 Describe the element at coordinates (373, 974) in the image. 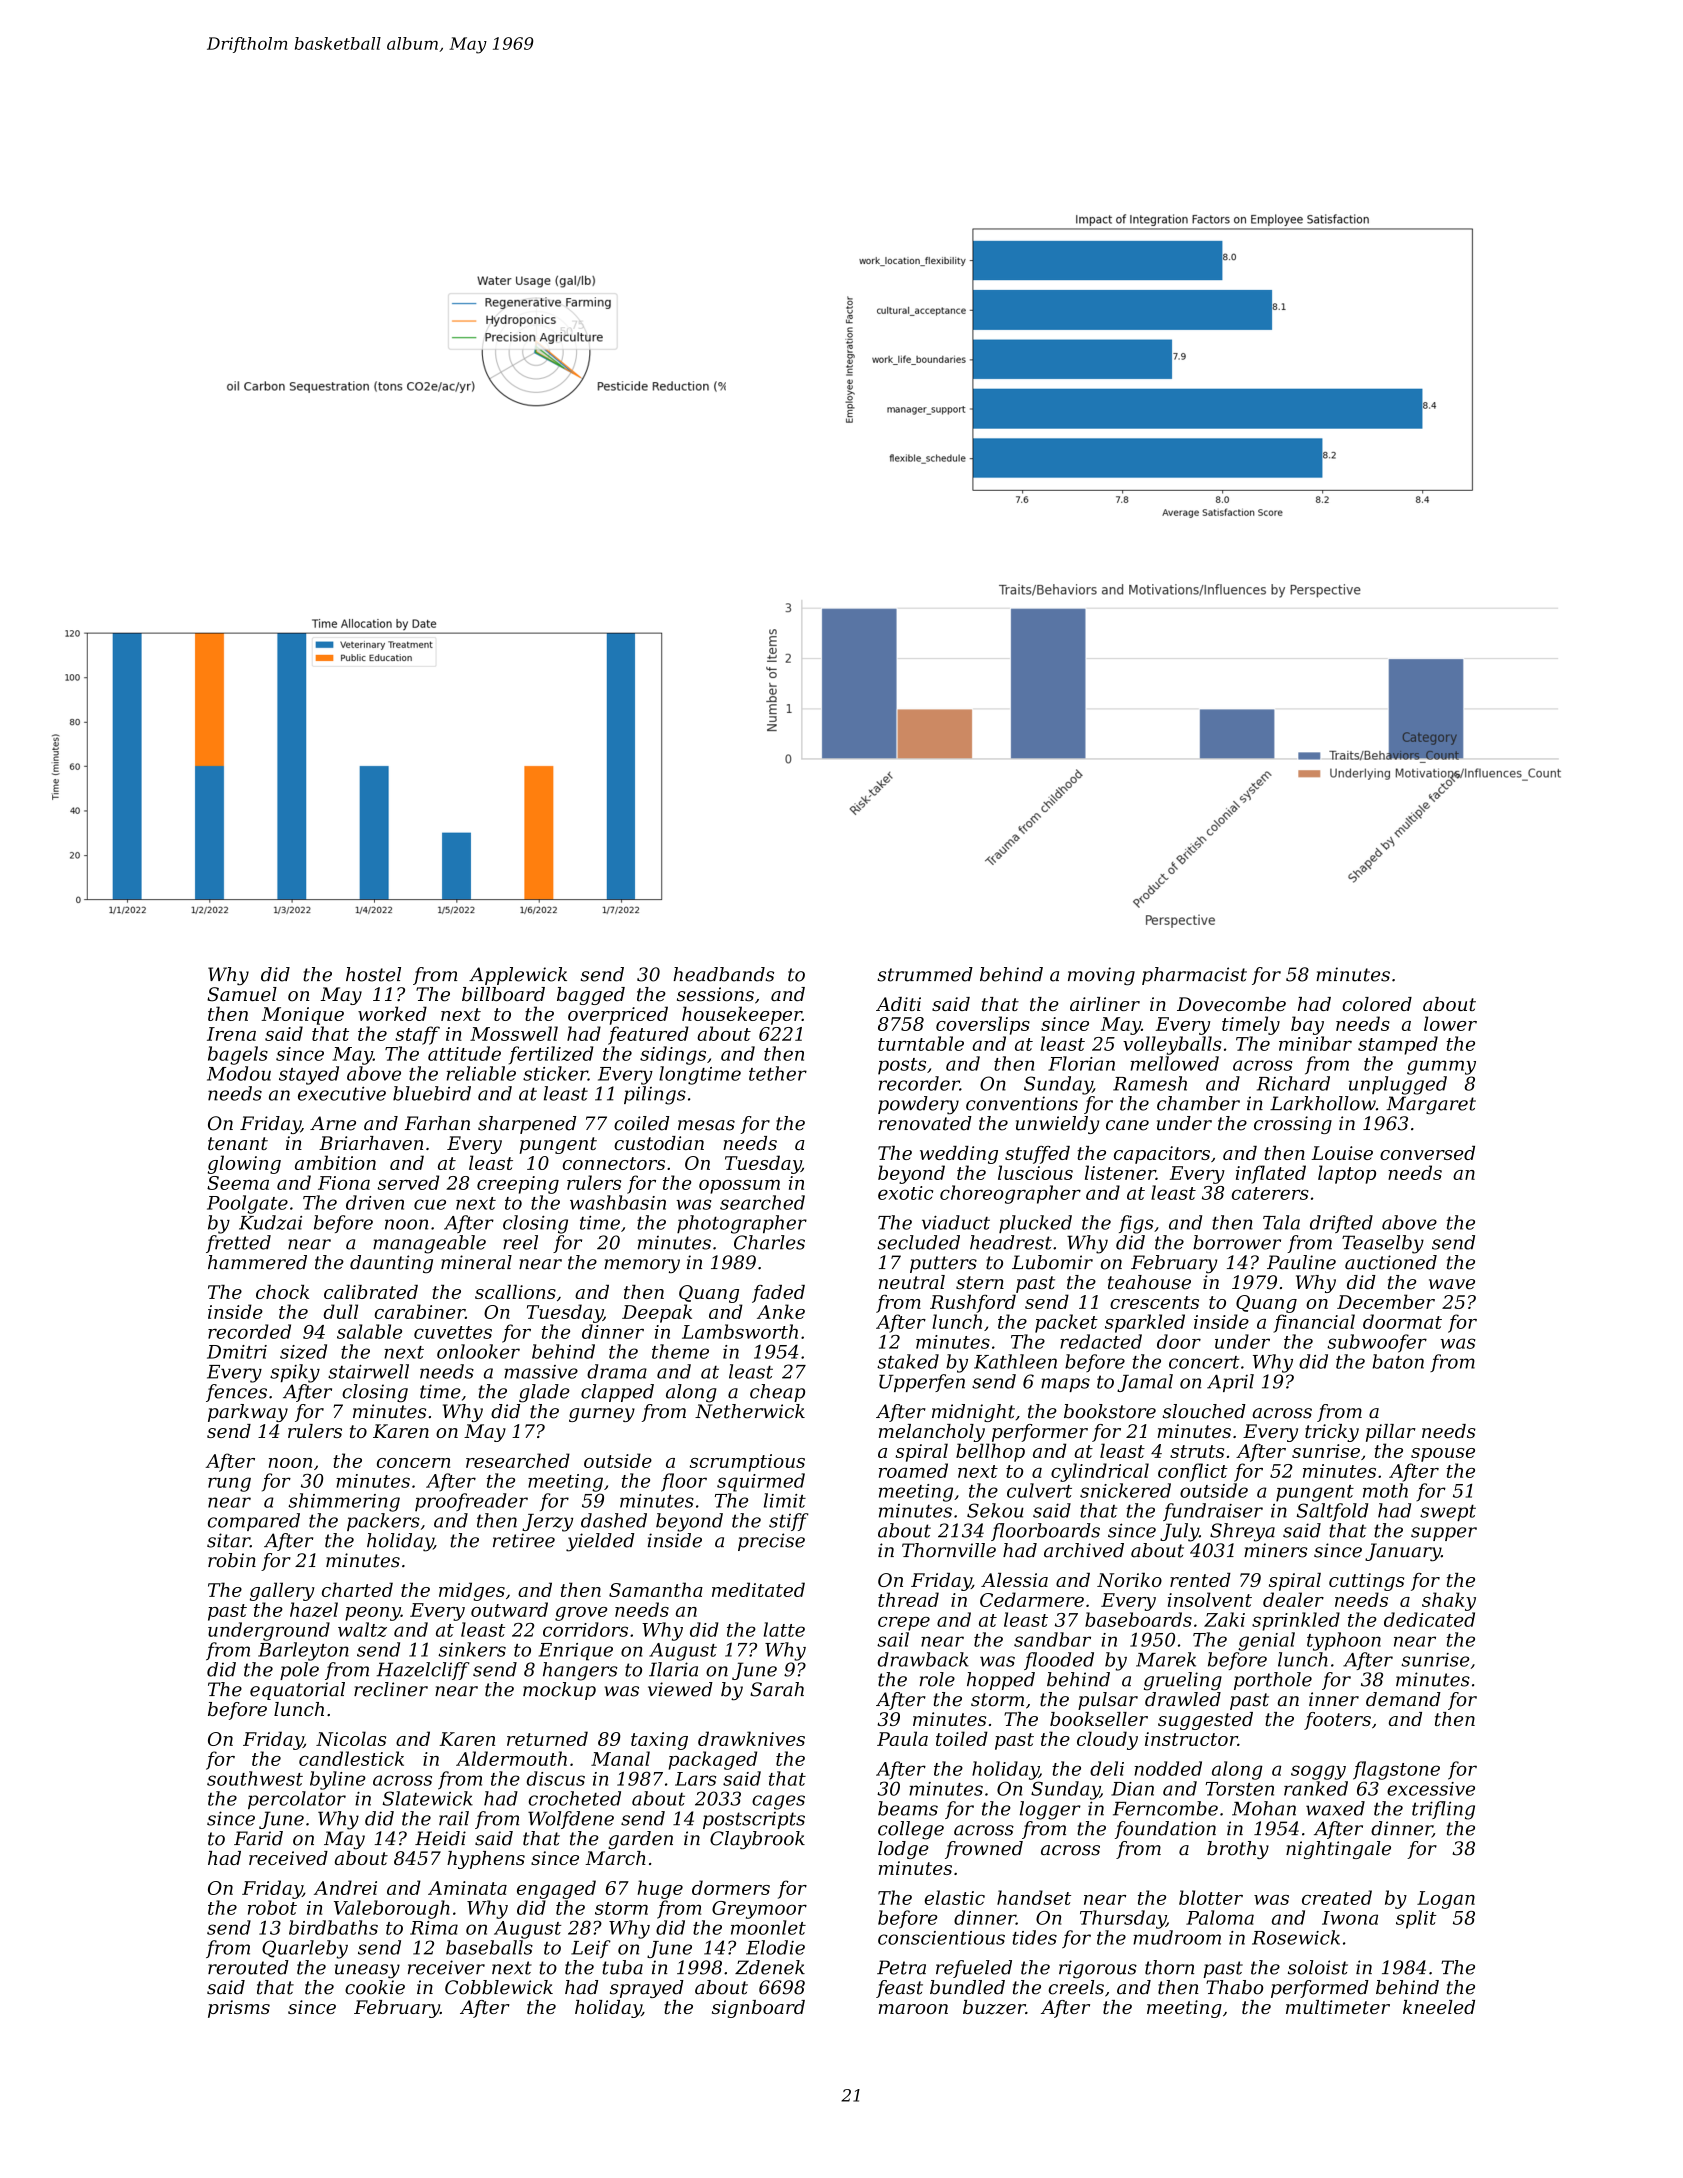

I see `hostel` at that location.
